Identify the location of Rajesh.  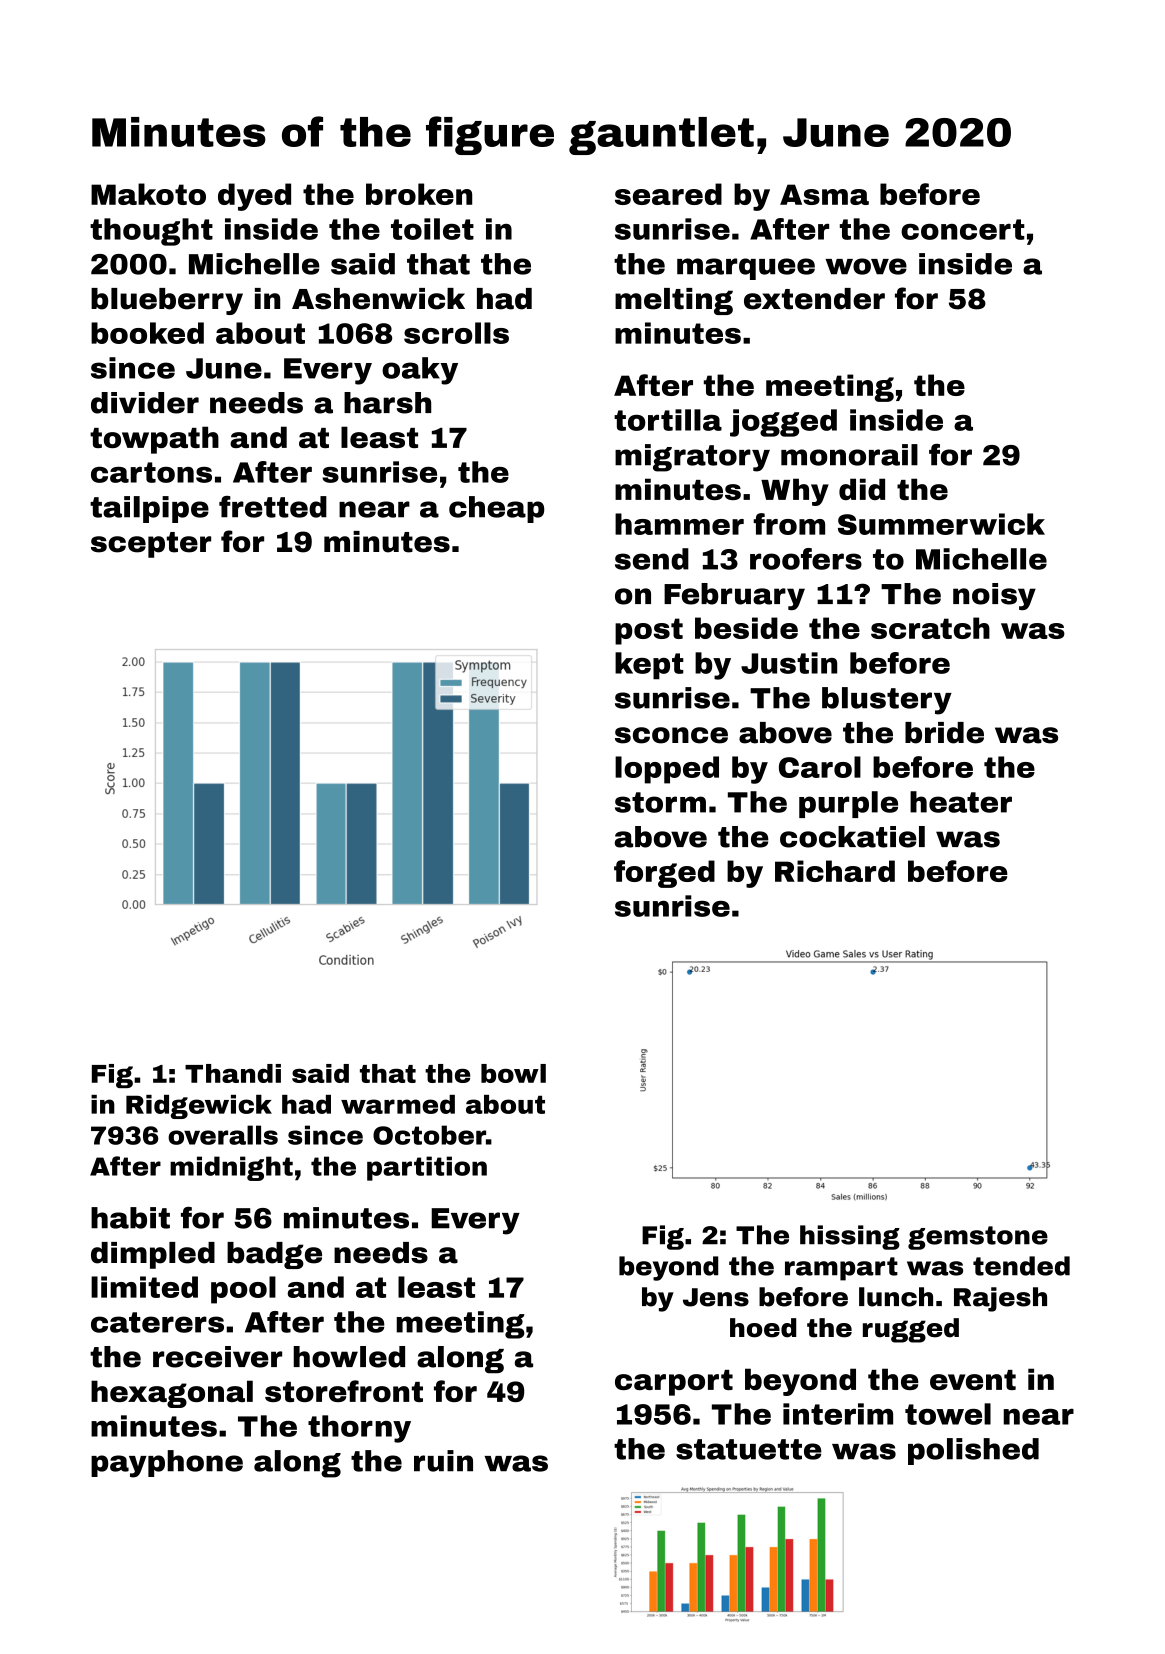
(1000, 1299).
